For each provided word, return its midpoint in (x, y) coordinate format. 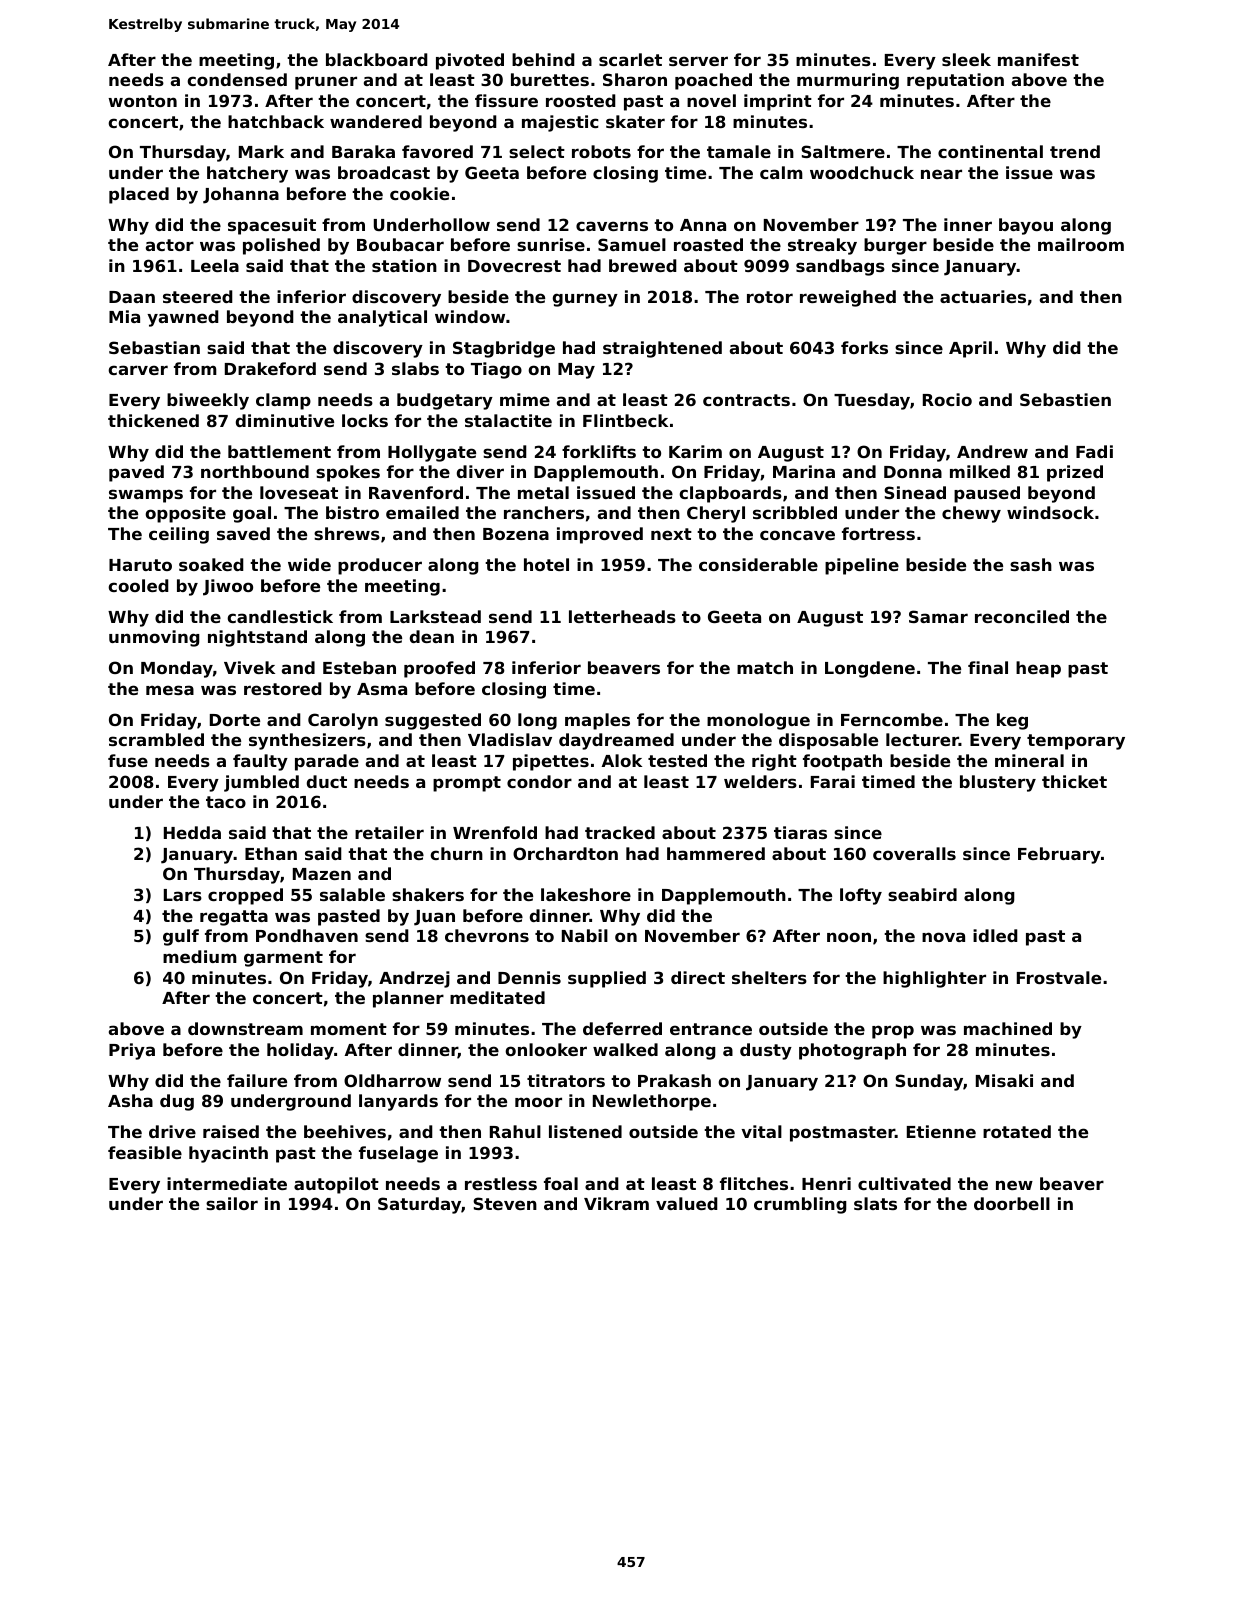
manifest (1038, 59)
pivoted (470, 61)
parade (327, 762)
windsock (1050, 512)
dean (432, 636)
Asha (130, 1100)
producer (380, 566)
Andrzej (414, 979)
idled (995, 935)
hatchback (276, 121)
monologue (758, 721)
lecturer (922, 739)
